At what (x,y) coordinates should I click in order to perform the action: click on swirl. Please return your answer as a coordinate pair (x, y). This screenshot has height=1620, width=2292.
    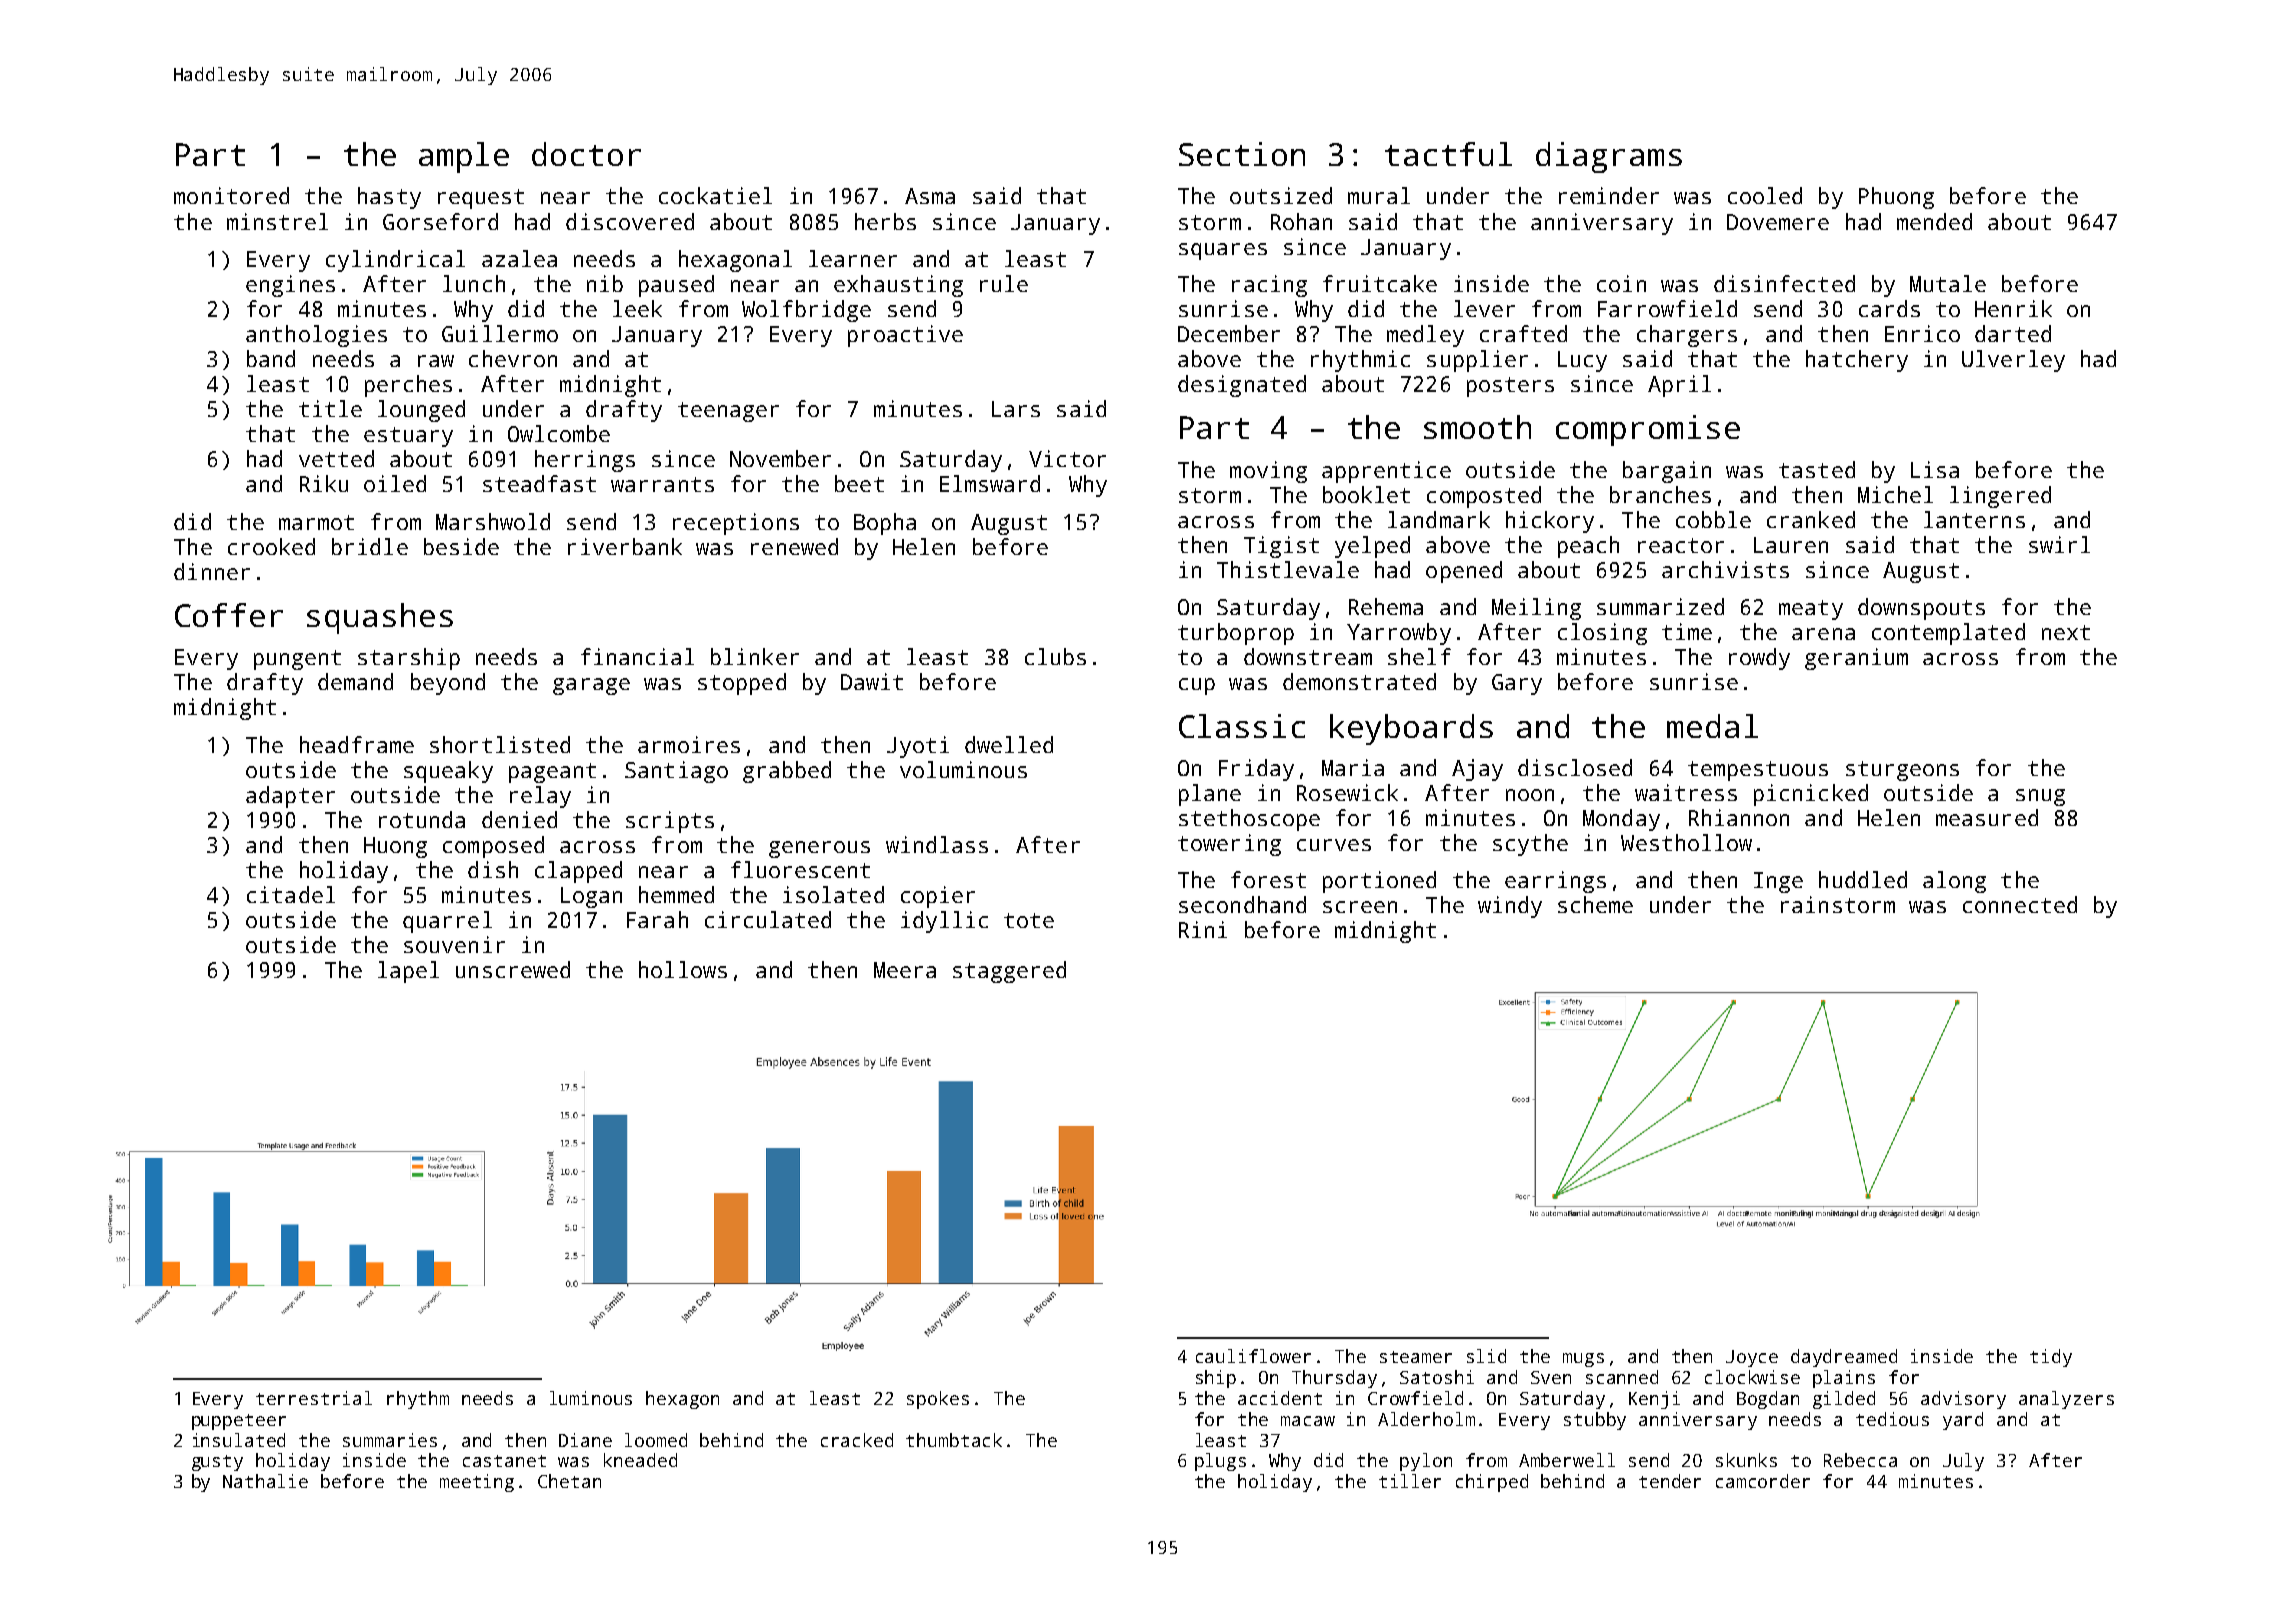
    Looking at the image, I should click on (2059, 544).
